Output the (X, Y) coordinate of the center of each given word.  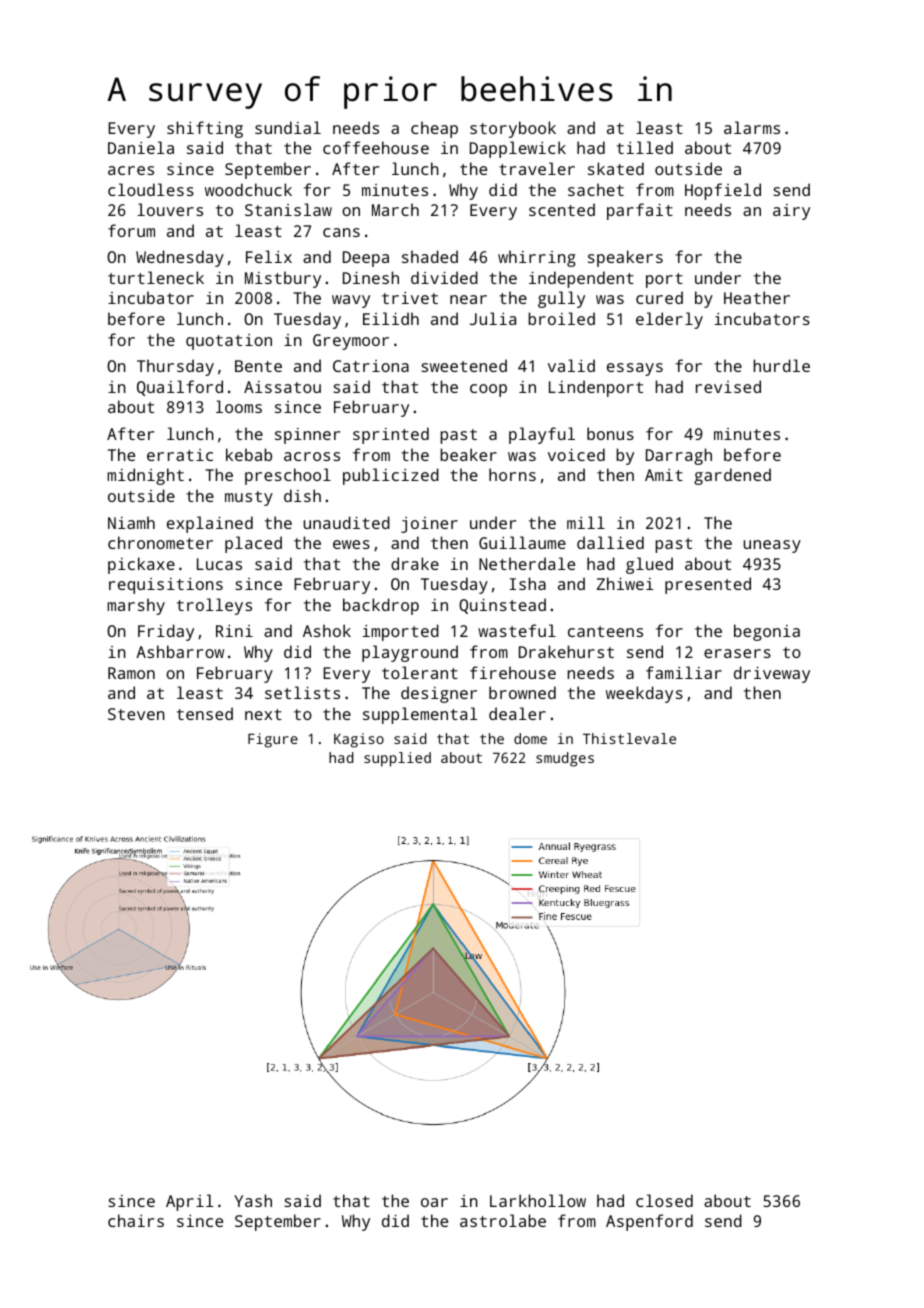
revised (728, 386)
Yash (253, 1200)
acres (131, 170)
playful (542, 435)
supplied (397, 759)
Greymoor (351, 342)
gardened (732, 476)
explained (210, 524)
